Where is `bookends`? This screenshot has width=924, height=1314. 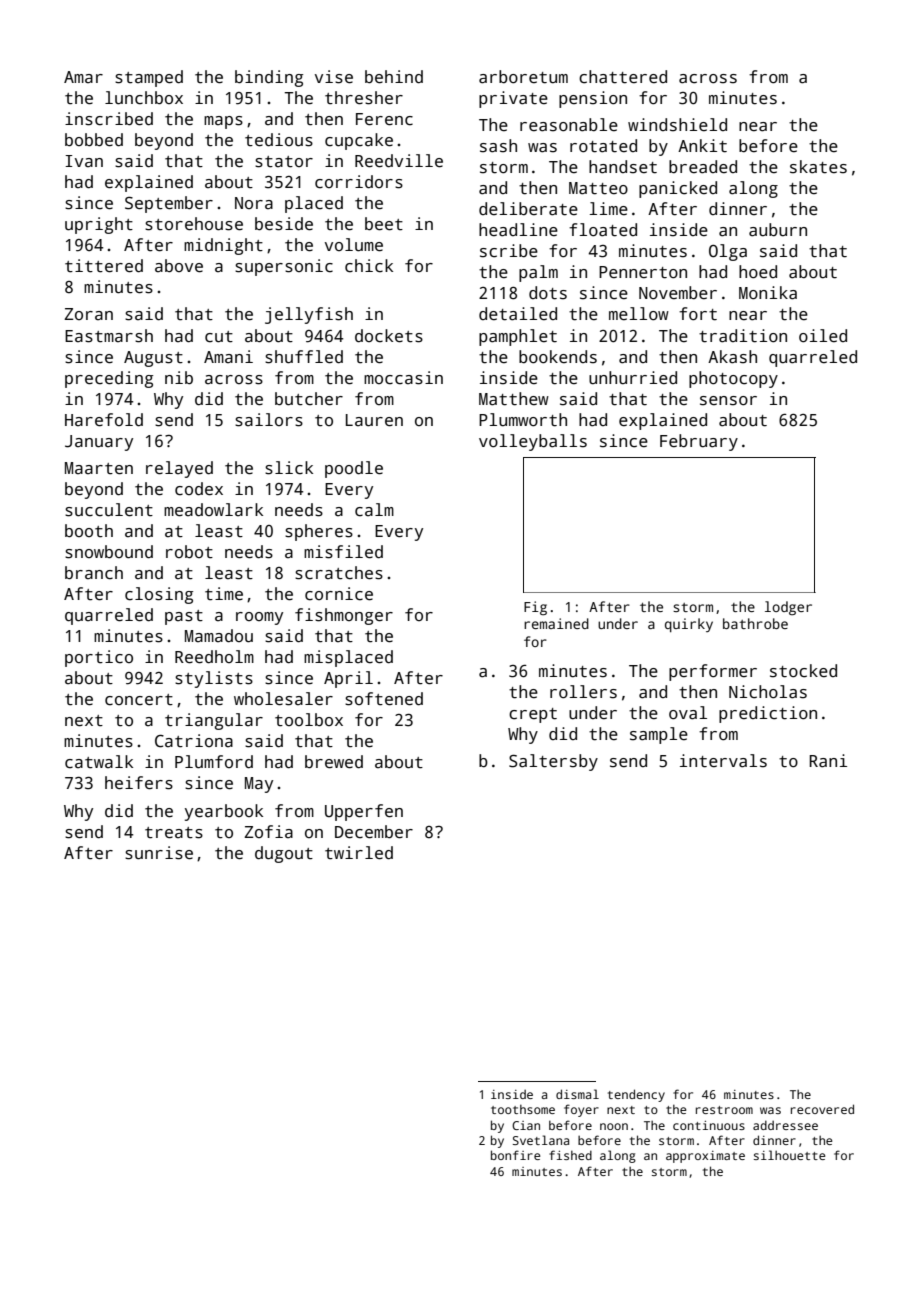 bookends is located at coordinates (558, 357).
